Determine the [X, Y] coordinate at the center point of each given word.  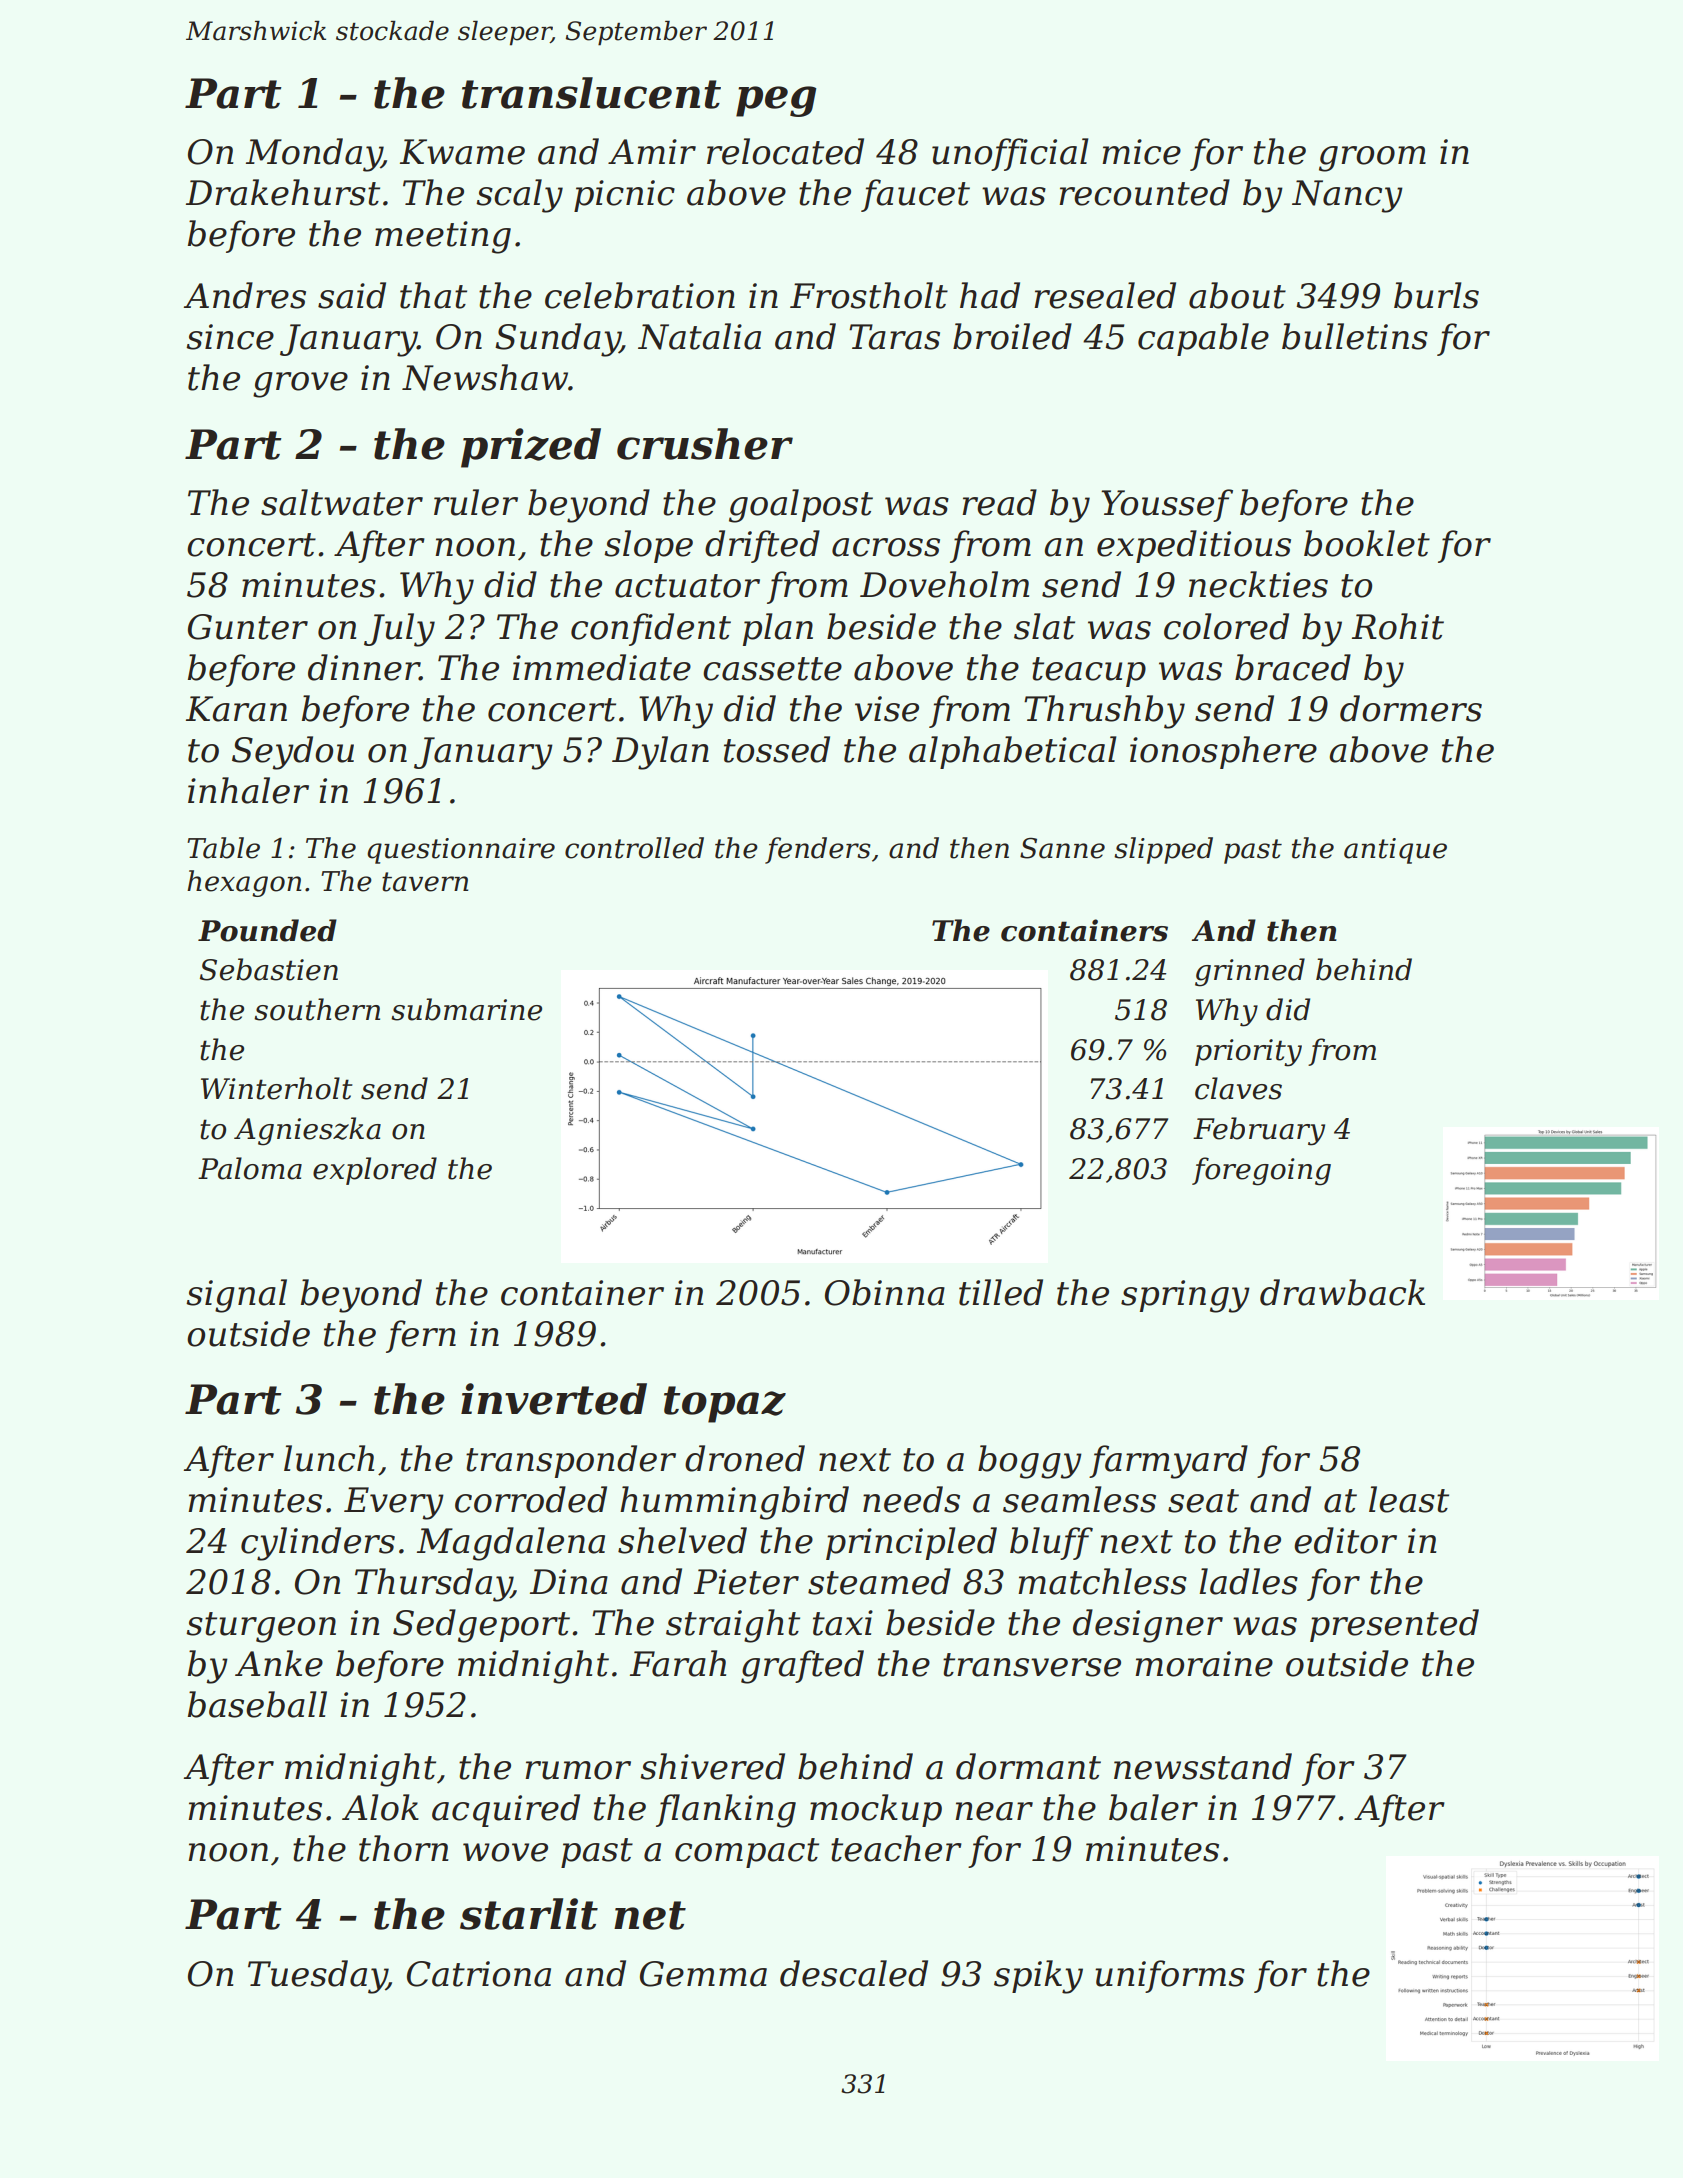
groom [1372, 159]
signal [236, 1296]
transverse [1032, 1665]
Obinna [885, 1292]
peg [776, 101]
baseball [257, 1704]
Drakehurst [283, 192]
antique [1395, 851]
